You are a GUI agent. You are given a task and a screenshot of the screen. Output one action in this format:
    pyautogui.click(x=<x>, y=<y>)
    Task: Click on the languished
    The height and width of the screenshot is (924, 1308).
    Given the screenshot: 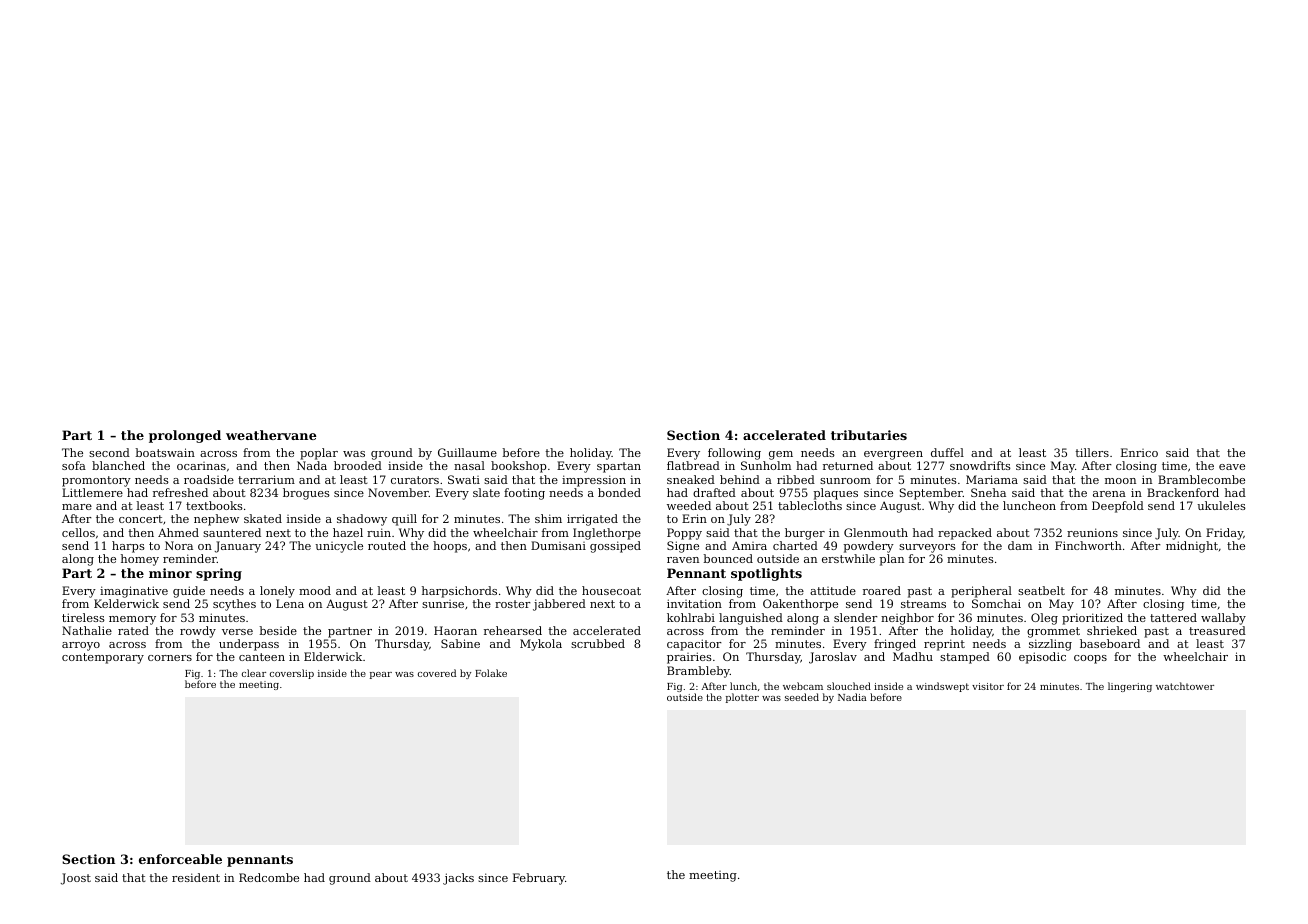 What is the action you would take?
    pyautogui.click(x=751, y=619)
